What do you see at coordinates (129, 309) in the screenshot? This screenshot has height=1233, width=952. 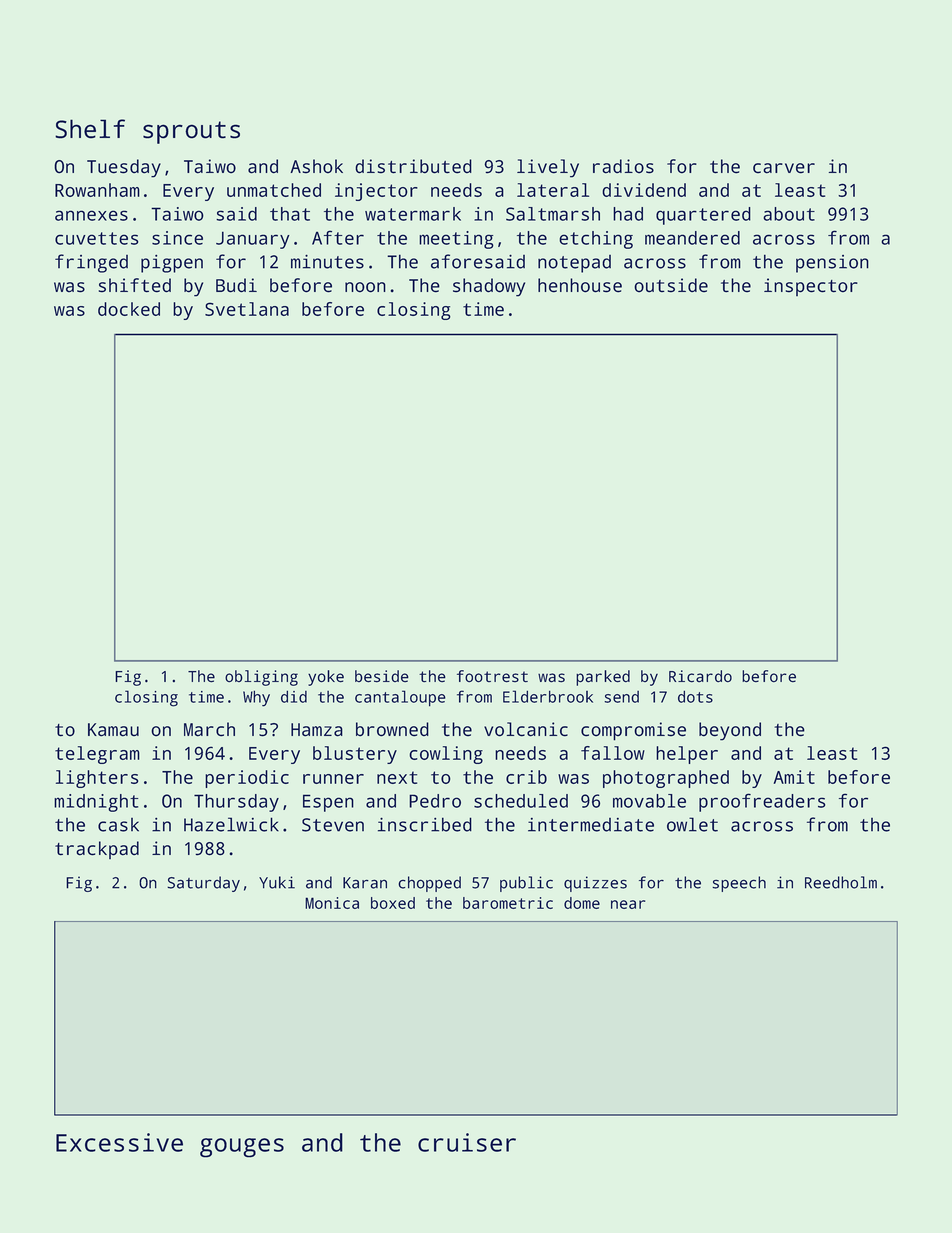 I see `docked` at bounding box center [129, 309].
